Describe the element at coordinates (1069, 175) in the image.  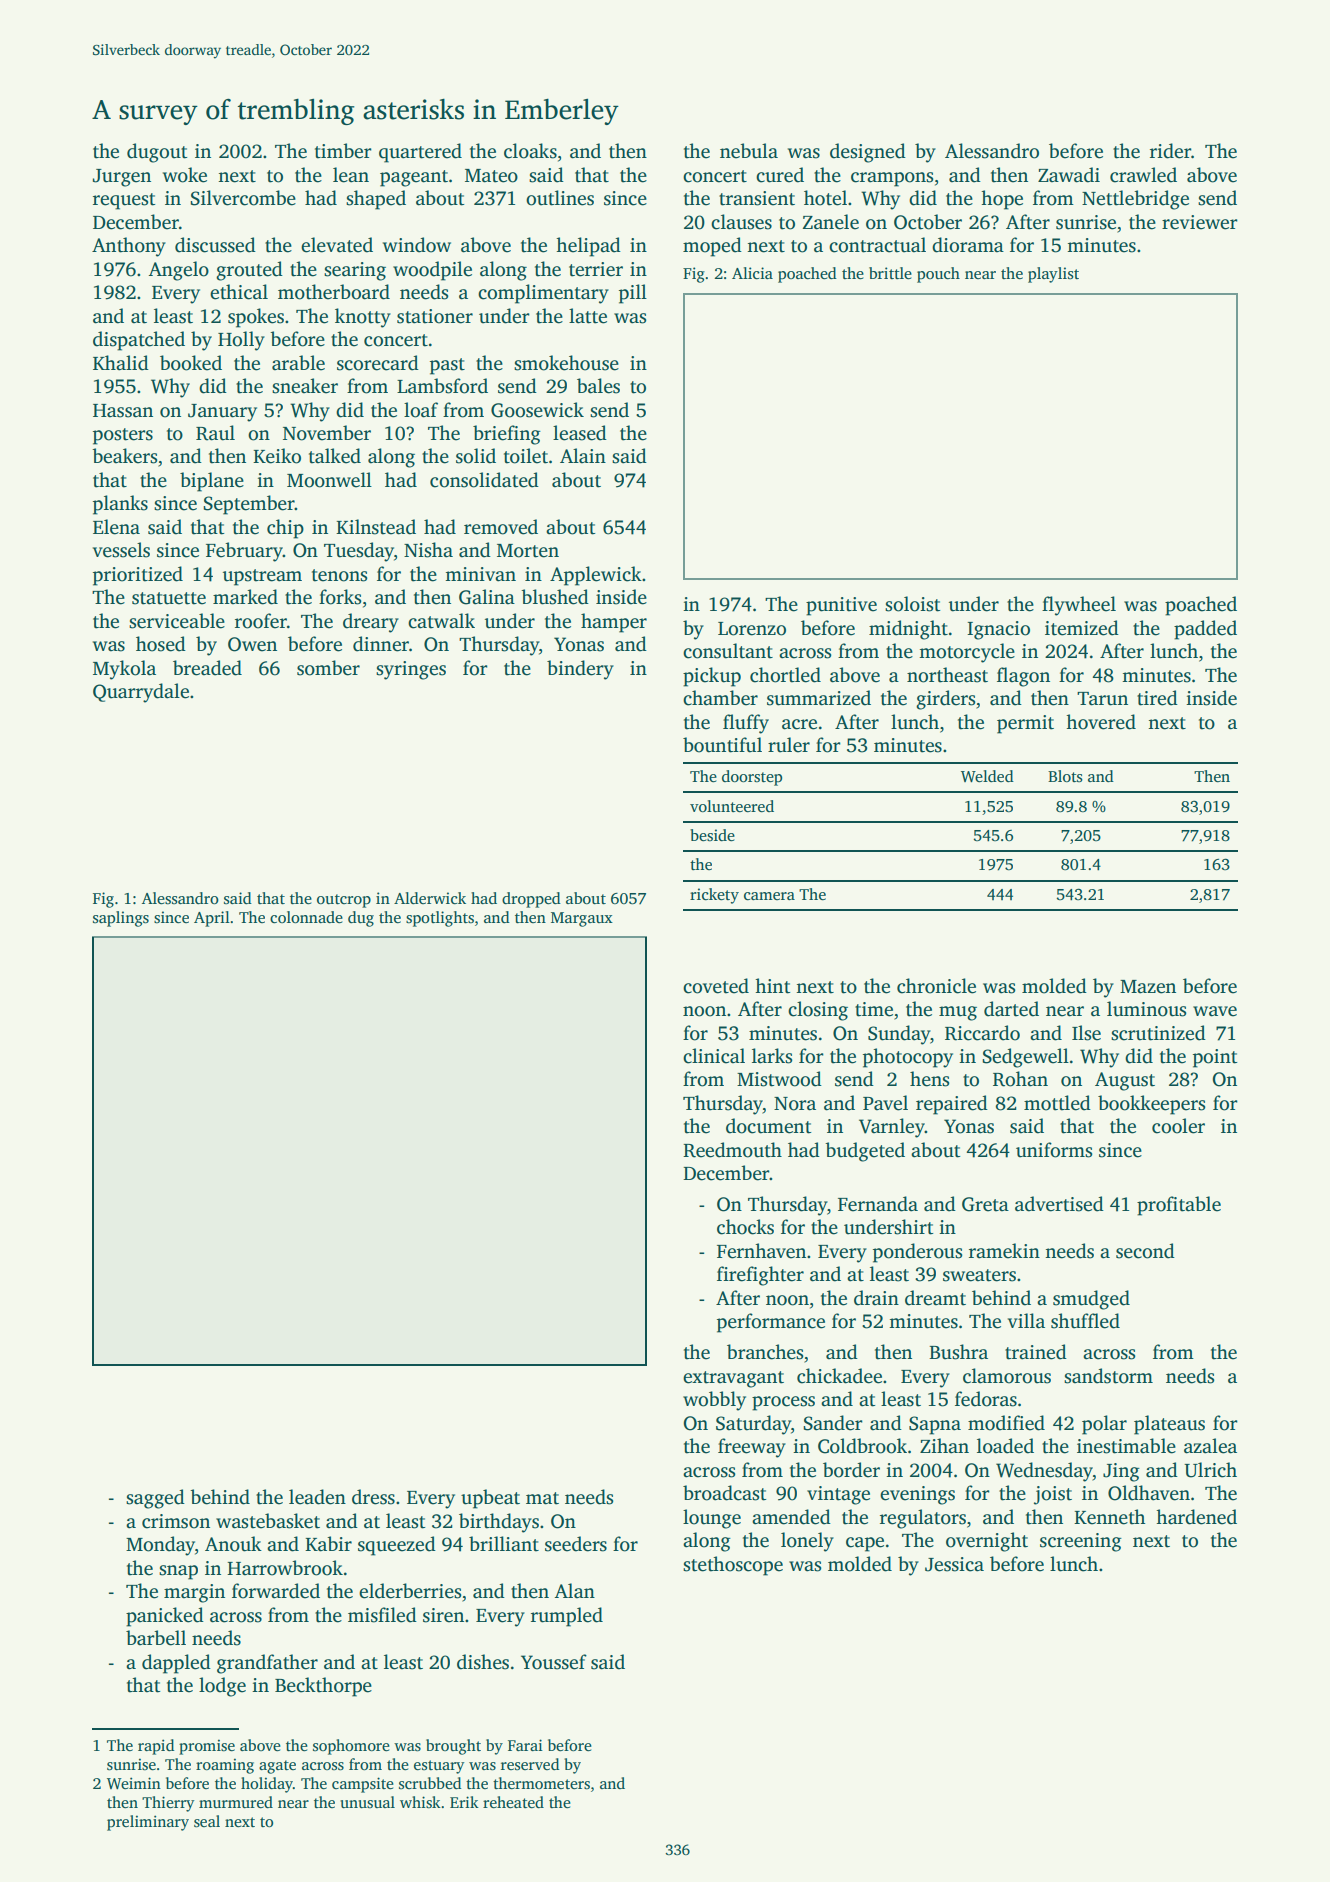
I see `Zawadi` at that location.
